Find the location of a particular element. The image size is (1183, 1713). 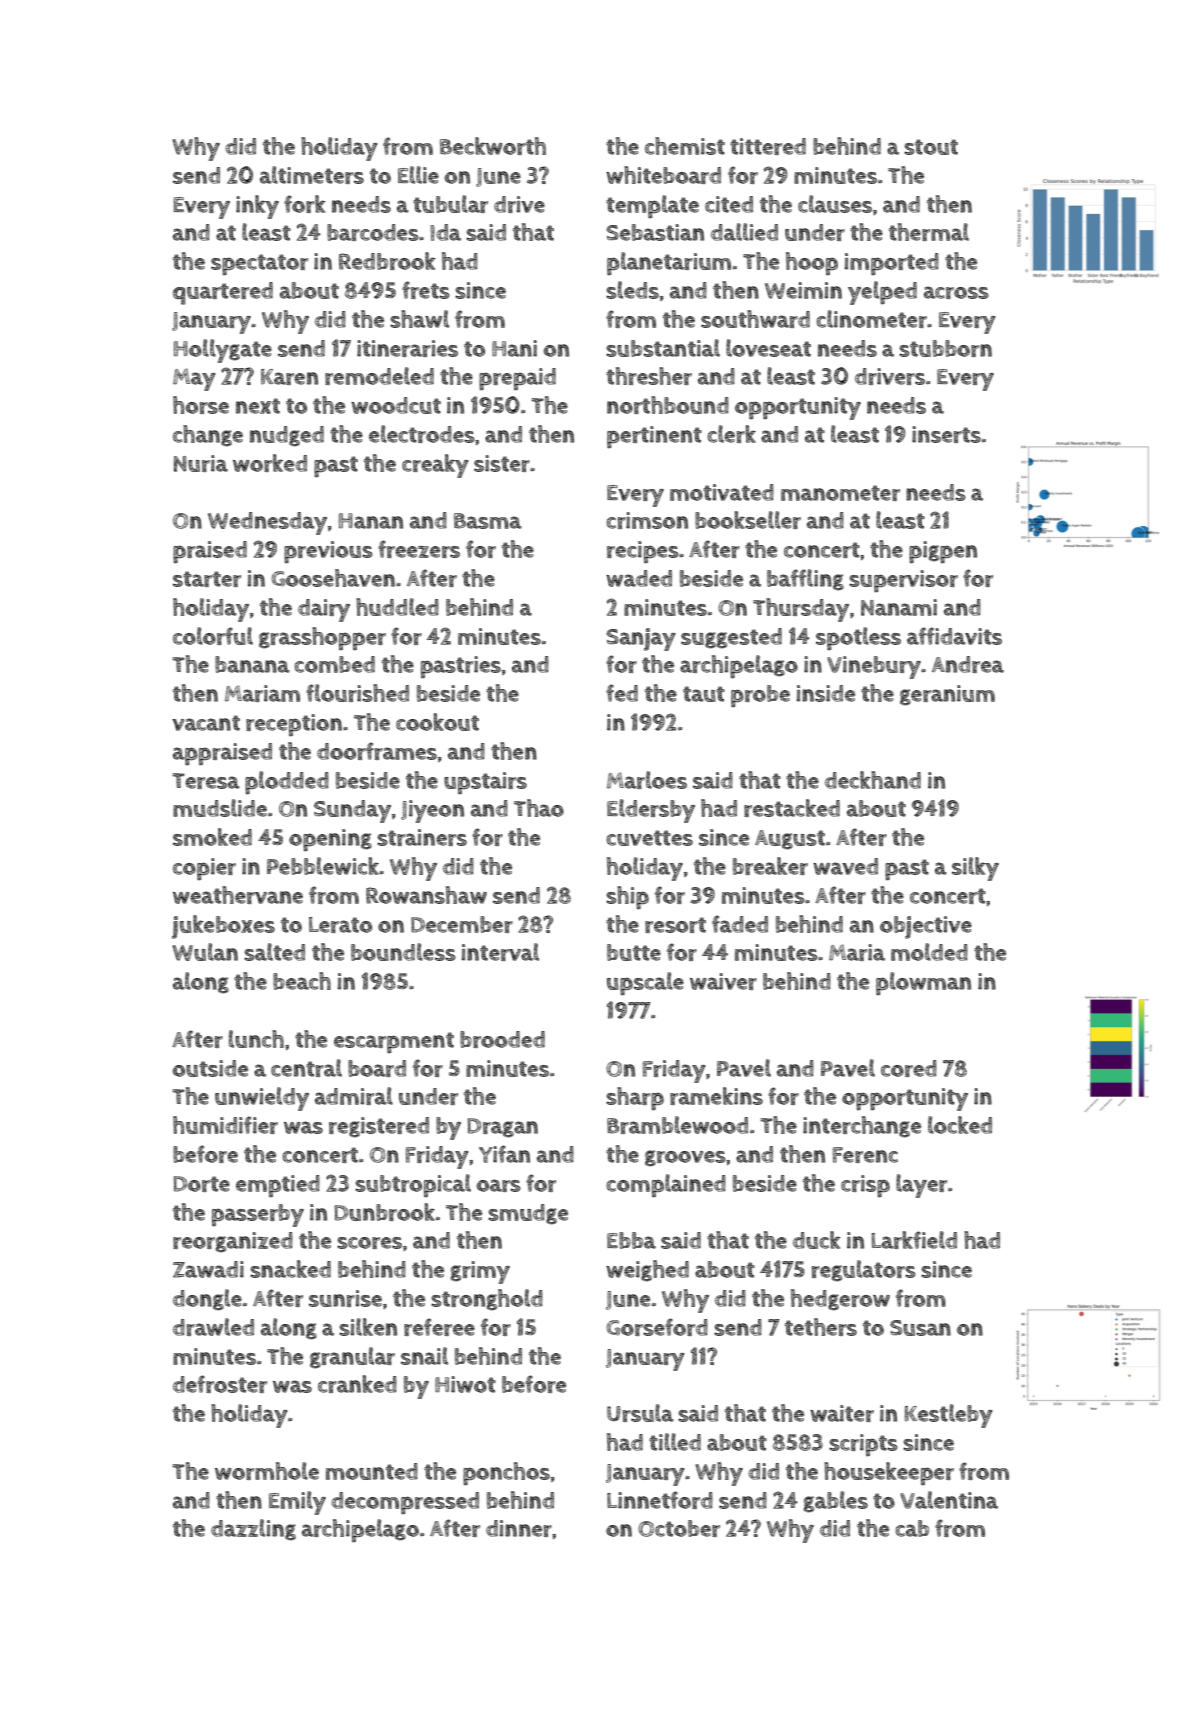

prepaid is located at coordinates (517, 379).
